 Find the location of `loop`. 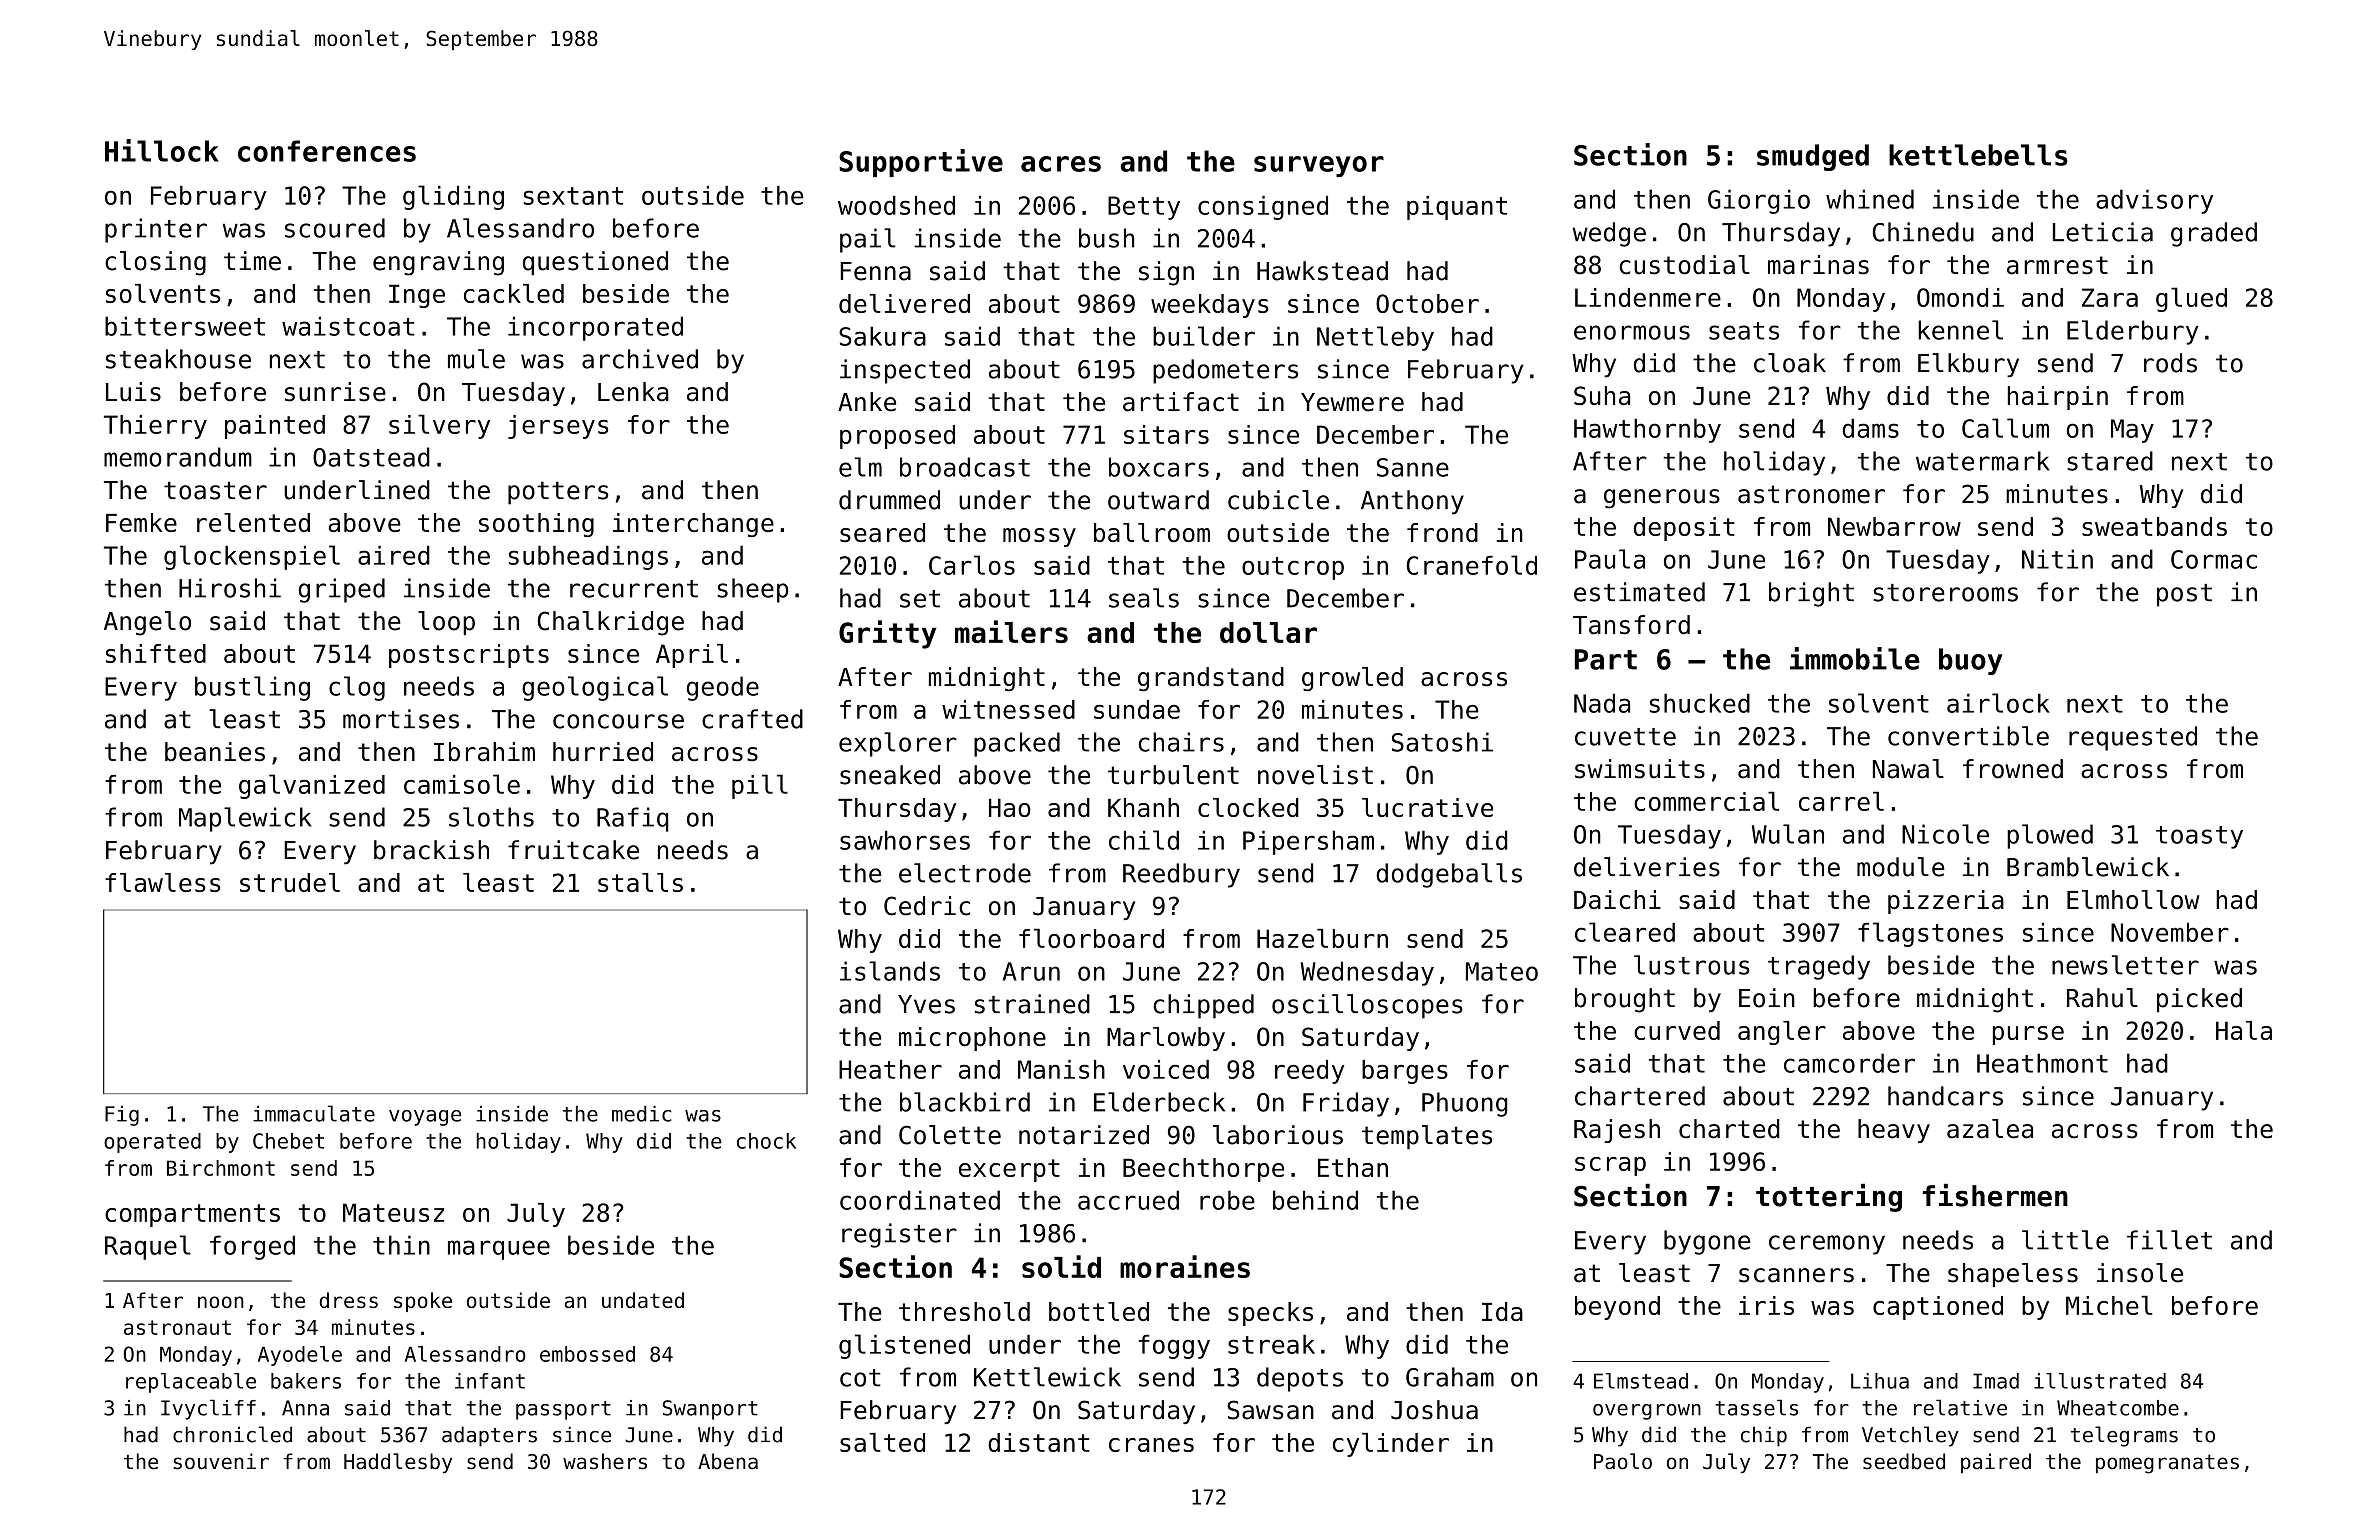

loop is located at coordinates (446, 623).
